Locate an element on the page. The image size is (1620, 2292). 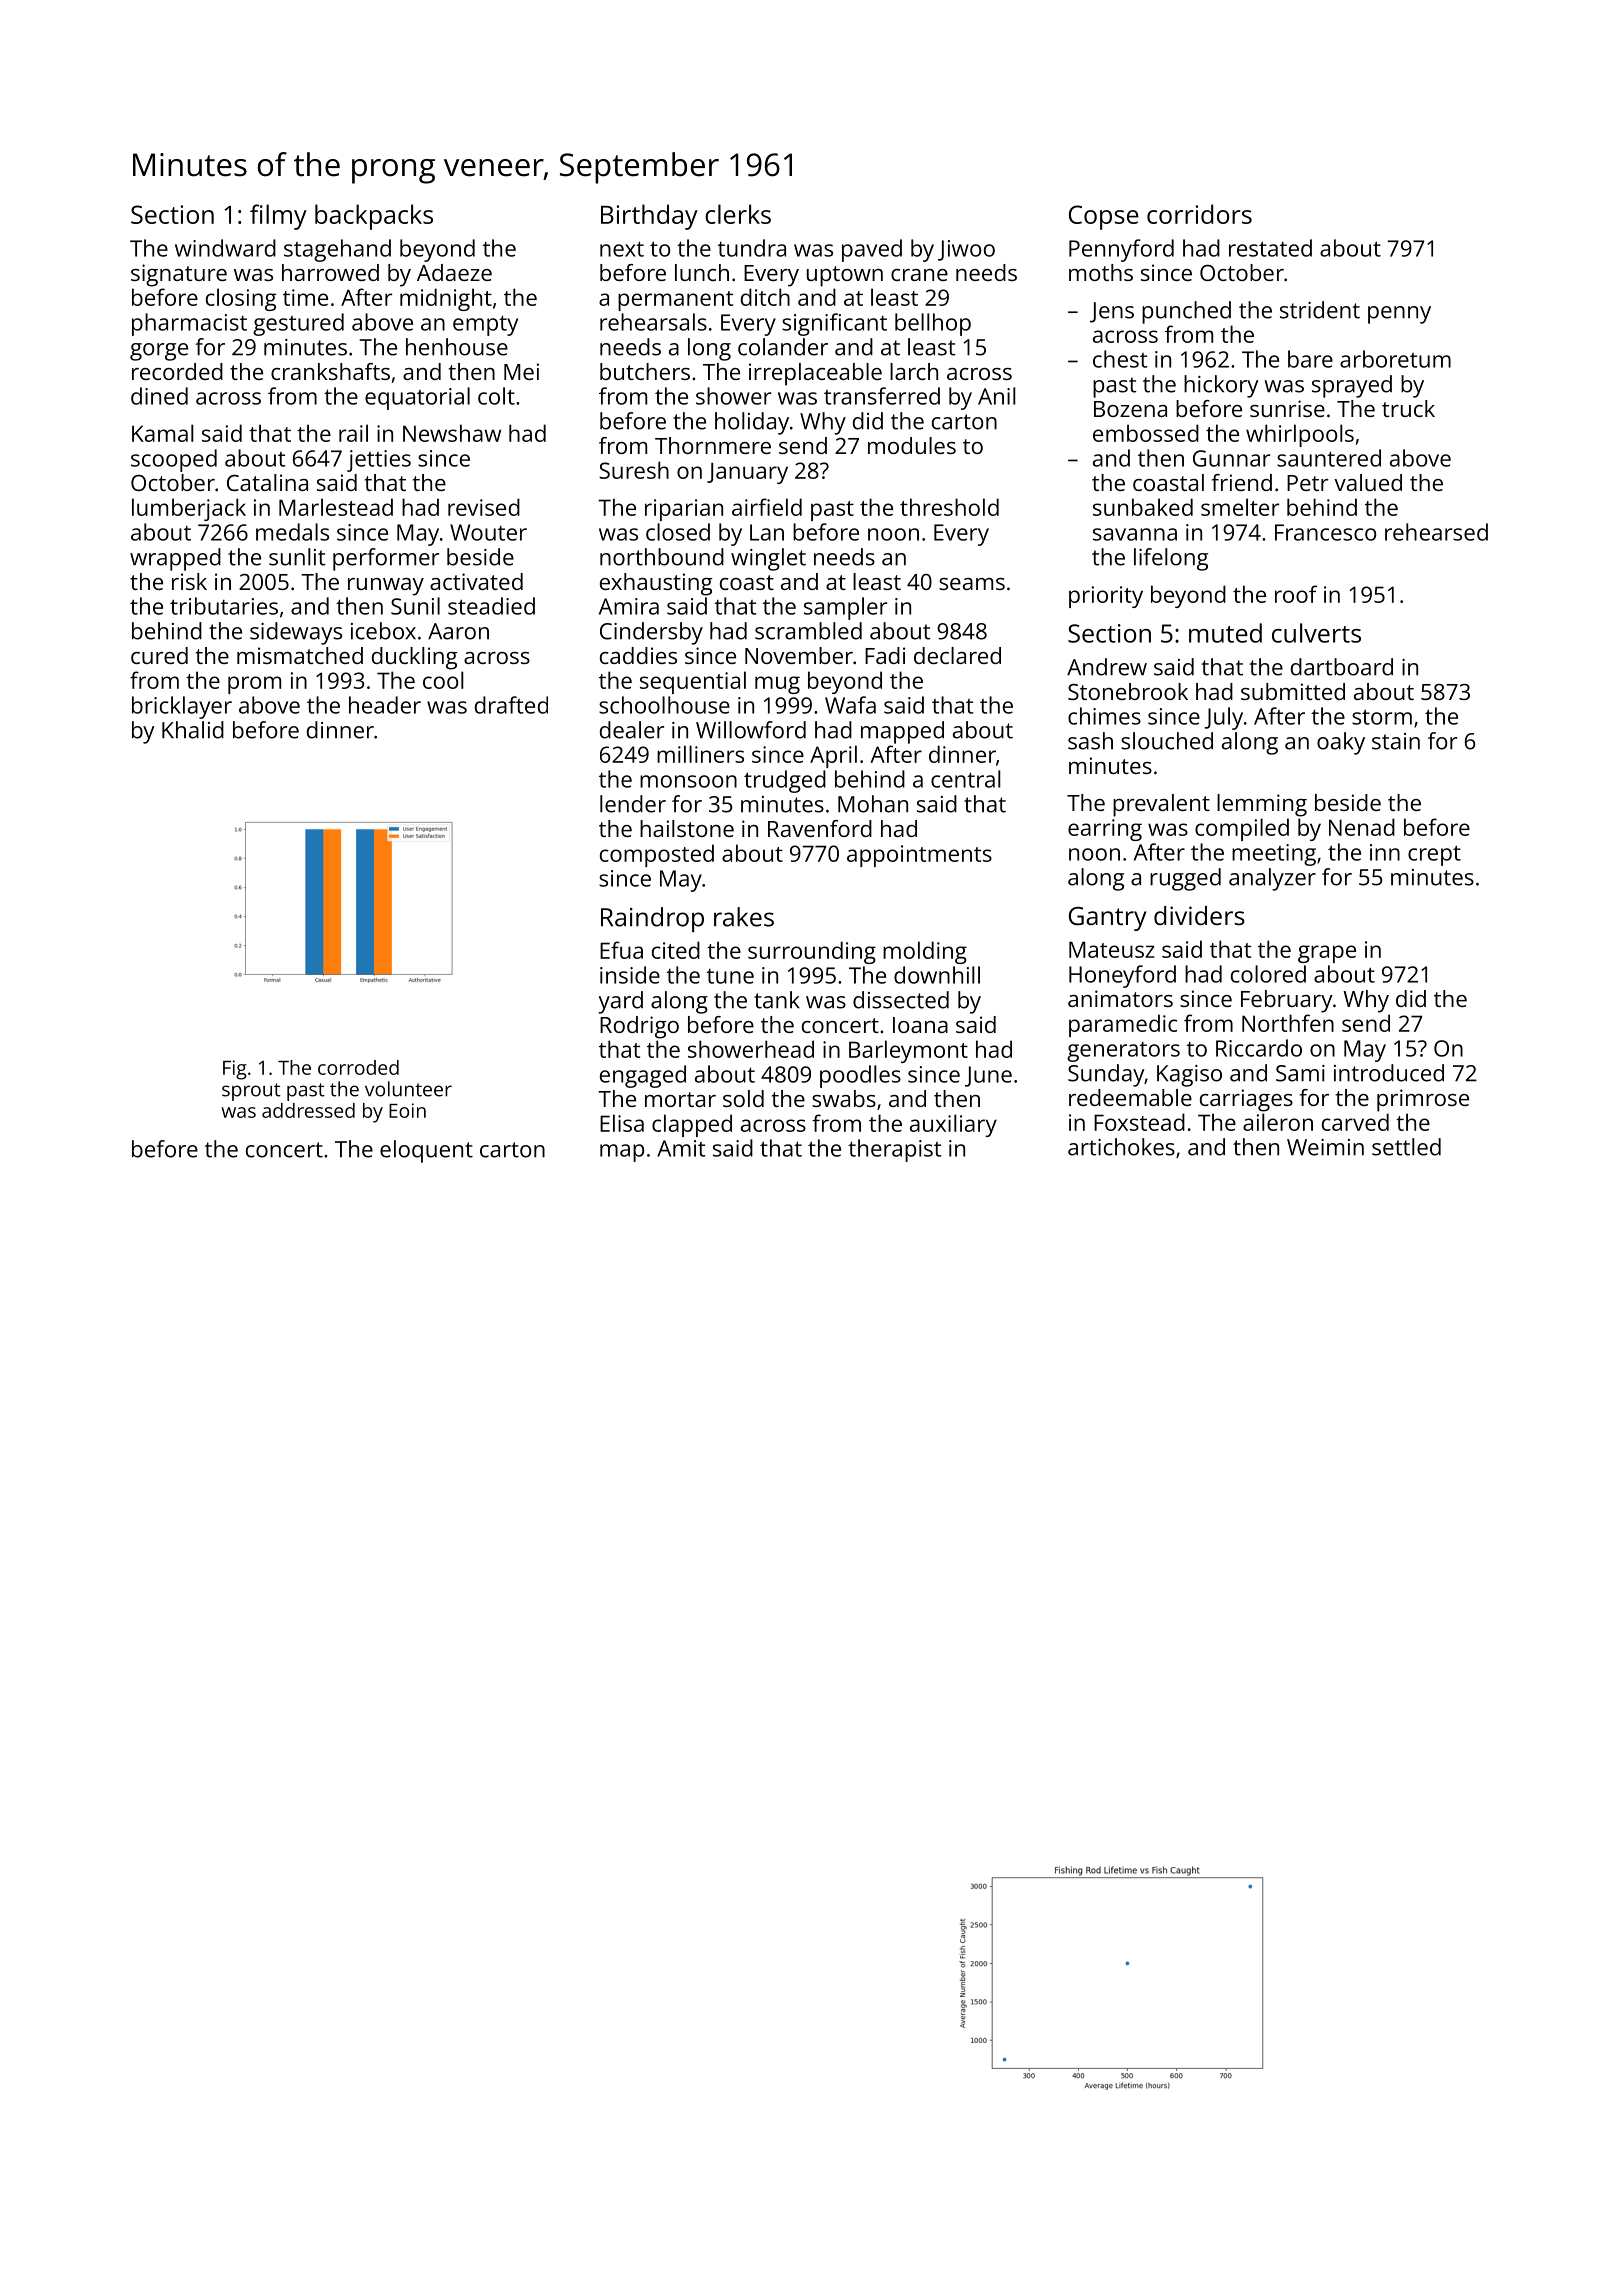
butchers is located at coordinates (645, 371).
